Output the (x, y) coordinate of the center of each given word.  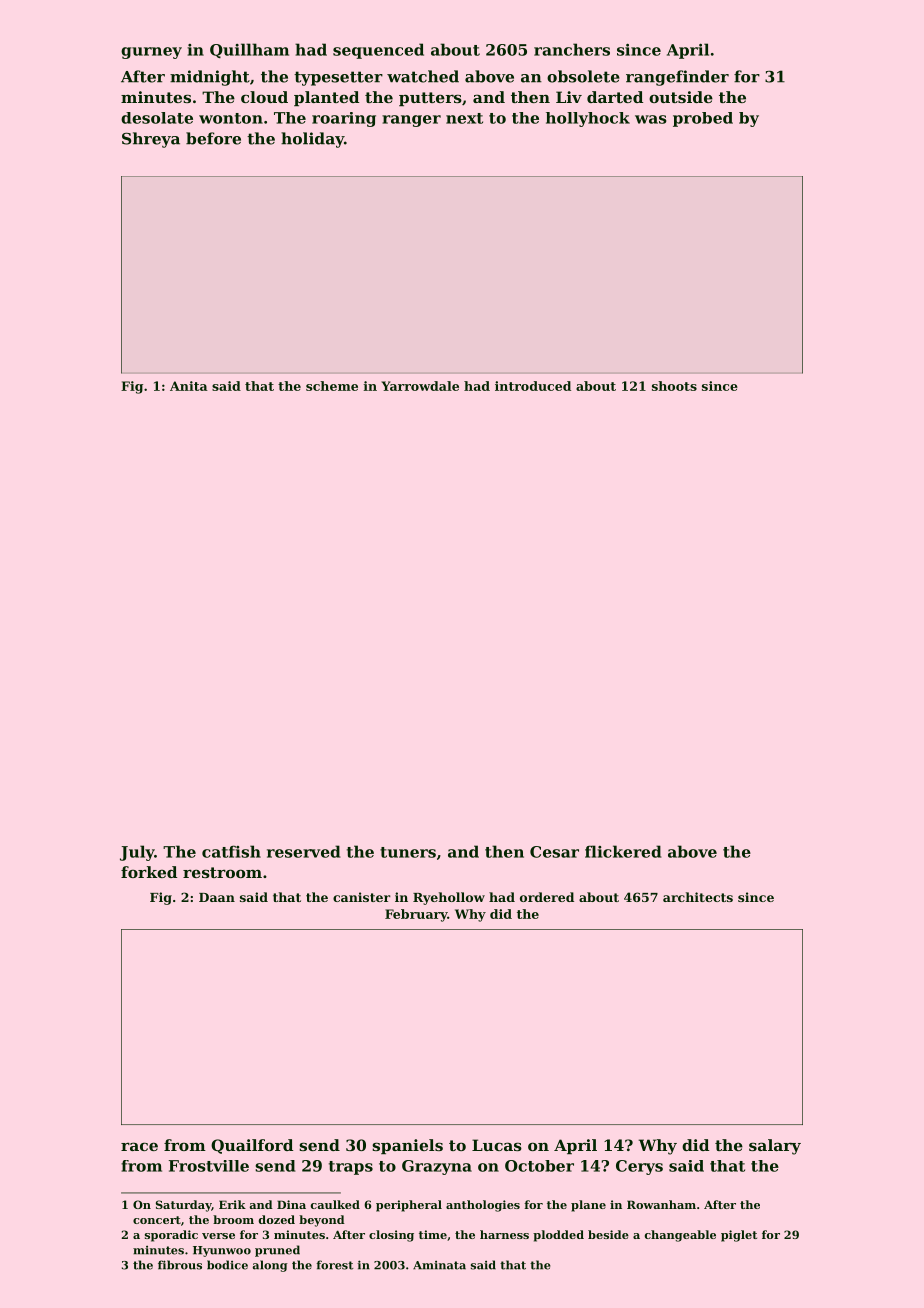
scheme (332, 386)
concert (157, 1220)
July (137, 853)
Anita (189, 386)
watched (423, 76)
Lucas (497, 1145)
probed (703, 119)
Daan (217, 897)
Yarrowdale (420, 386)
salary (775, 1147)
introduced (533, 386)
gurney (151, 53)
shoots (674, 386)
